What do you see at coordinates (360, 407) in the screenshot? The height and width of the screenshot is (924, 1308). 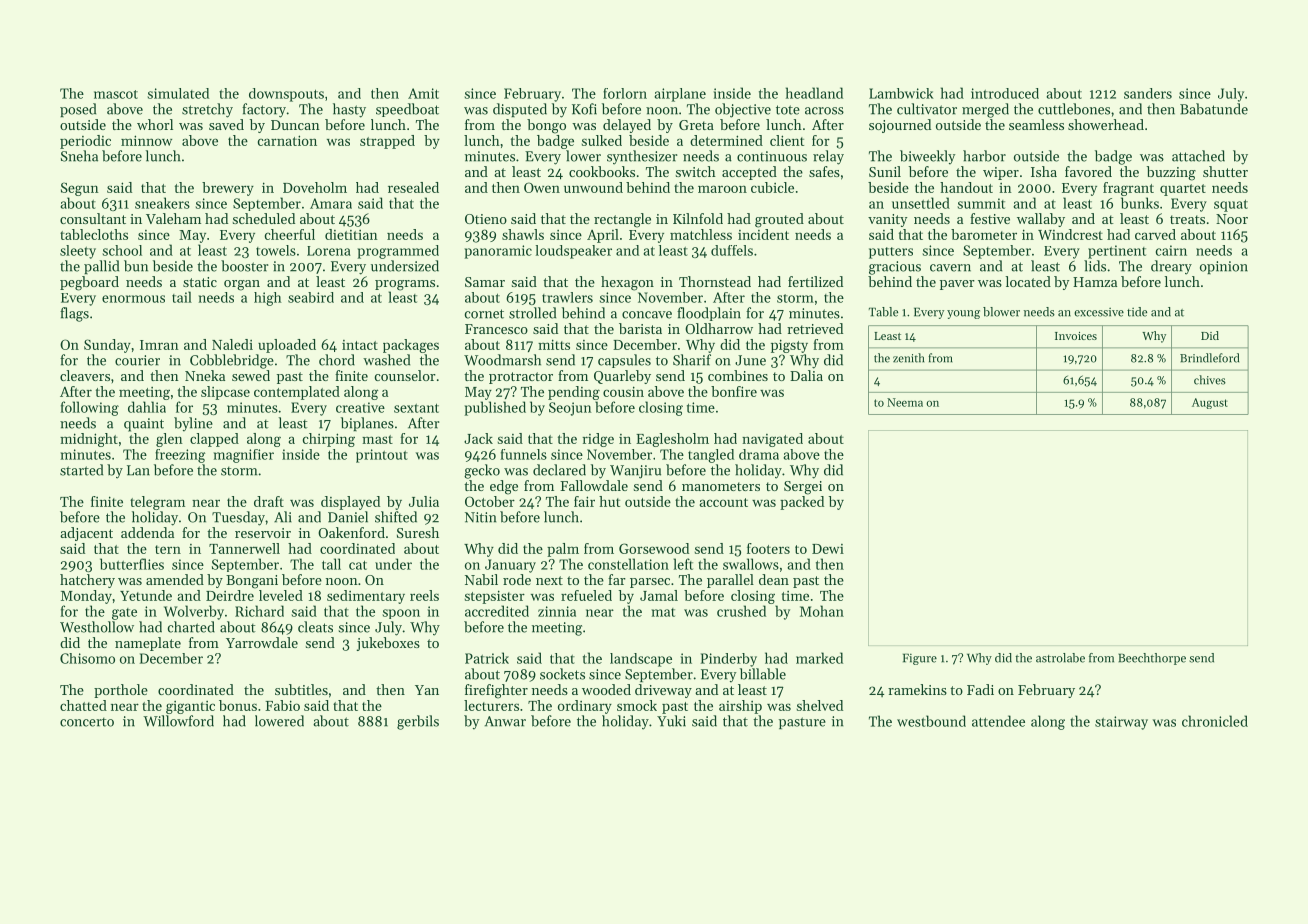 I see `creative` at bounding box center [360, 407].
